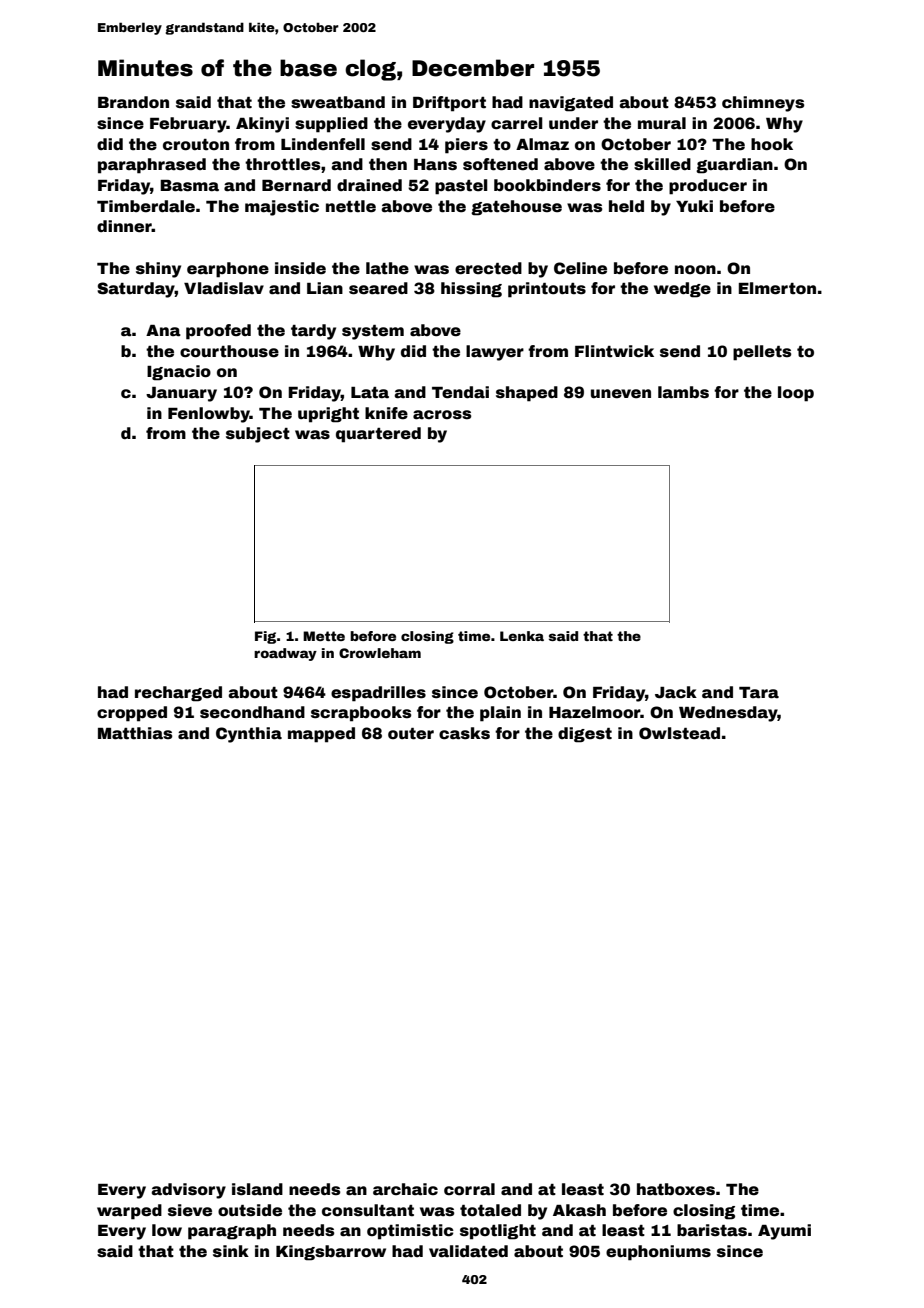 Image resolution: width=924 pixels, height=1308 pixels. What do you see at coordinates (772, 144) in the screenshot?
I see `hook` at bounding box center [772, 144].
